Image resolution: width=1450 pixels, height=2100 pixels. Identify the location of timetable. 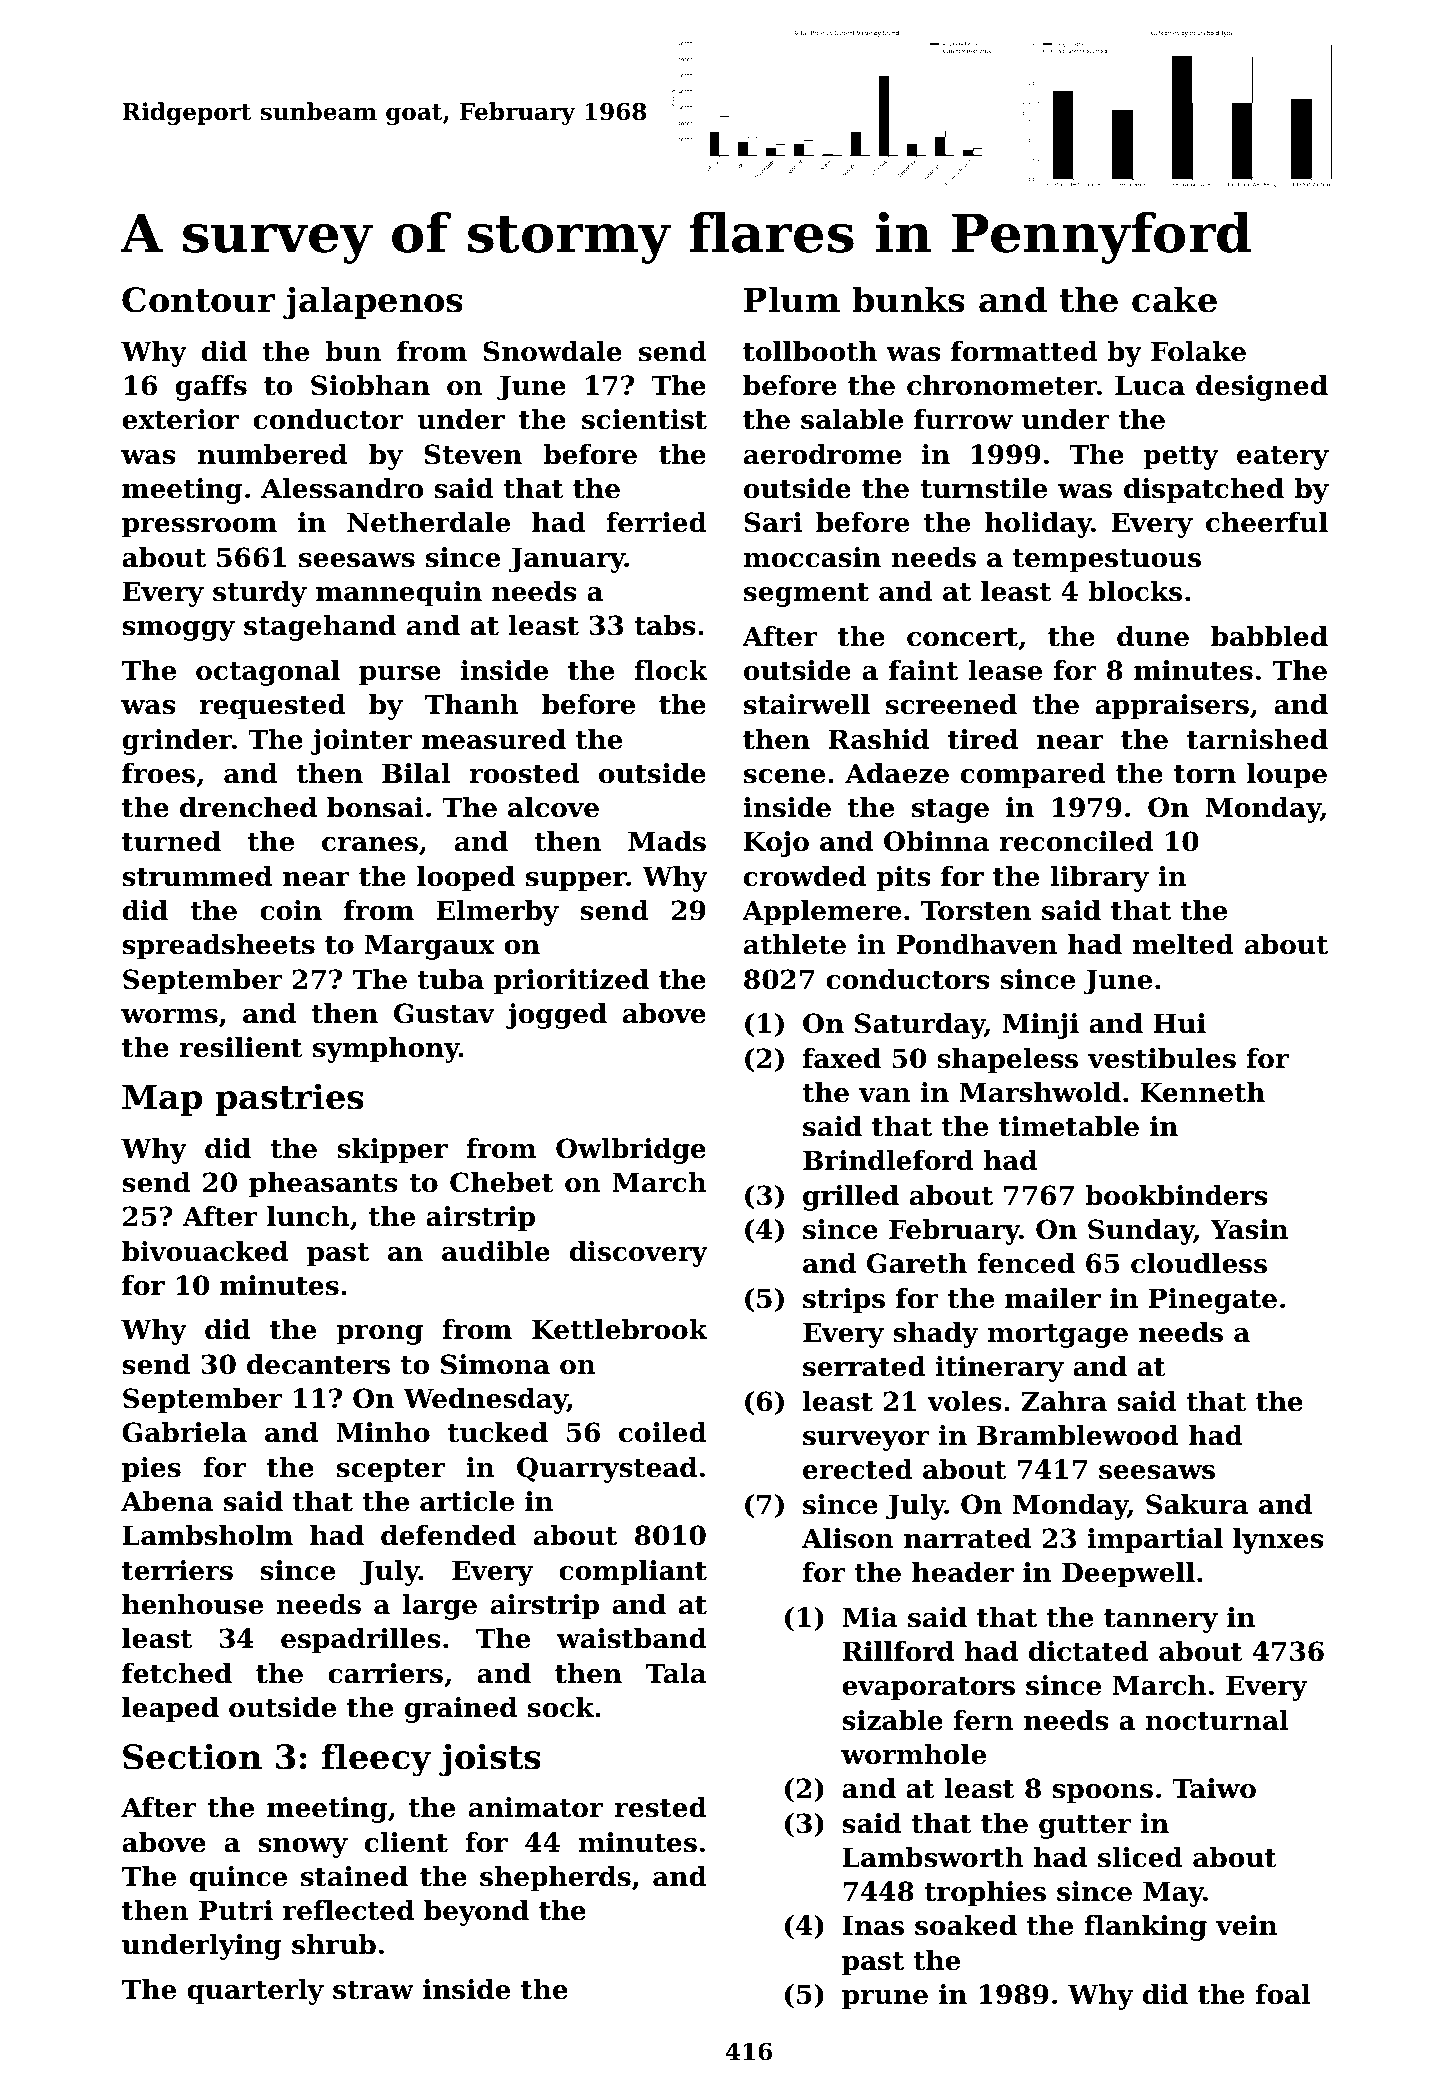
(1069, 1126).
